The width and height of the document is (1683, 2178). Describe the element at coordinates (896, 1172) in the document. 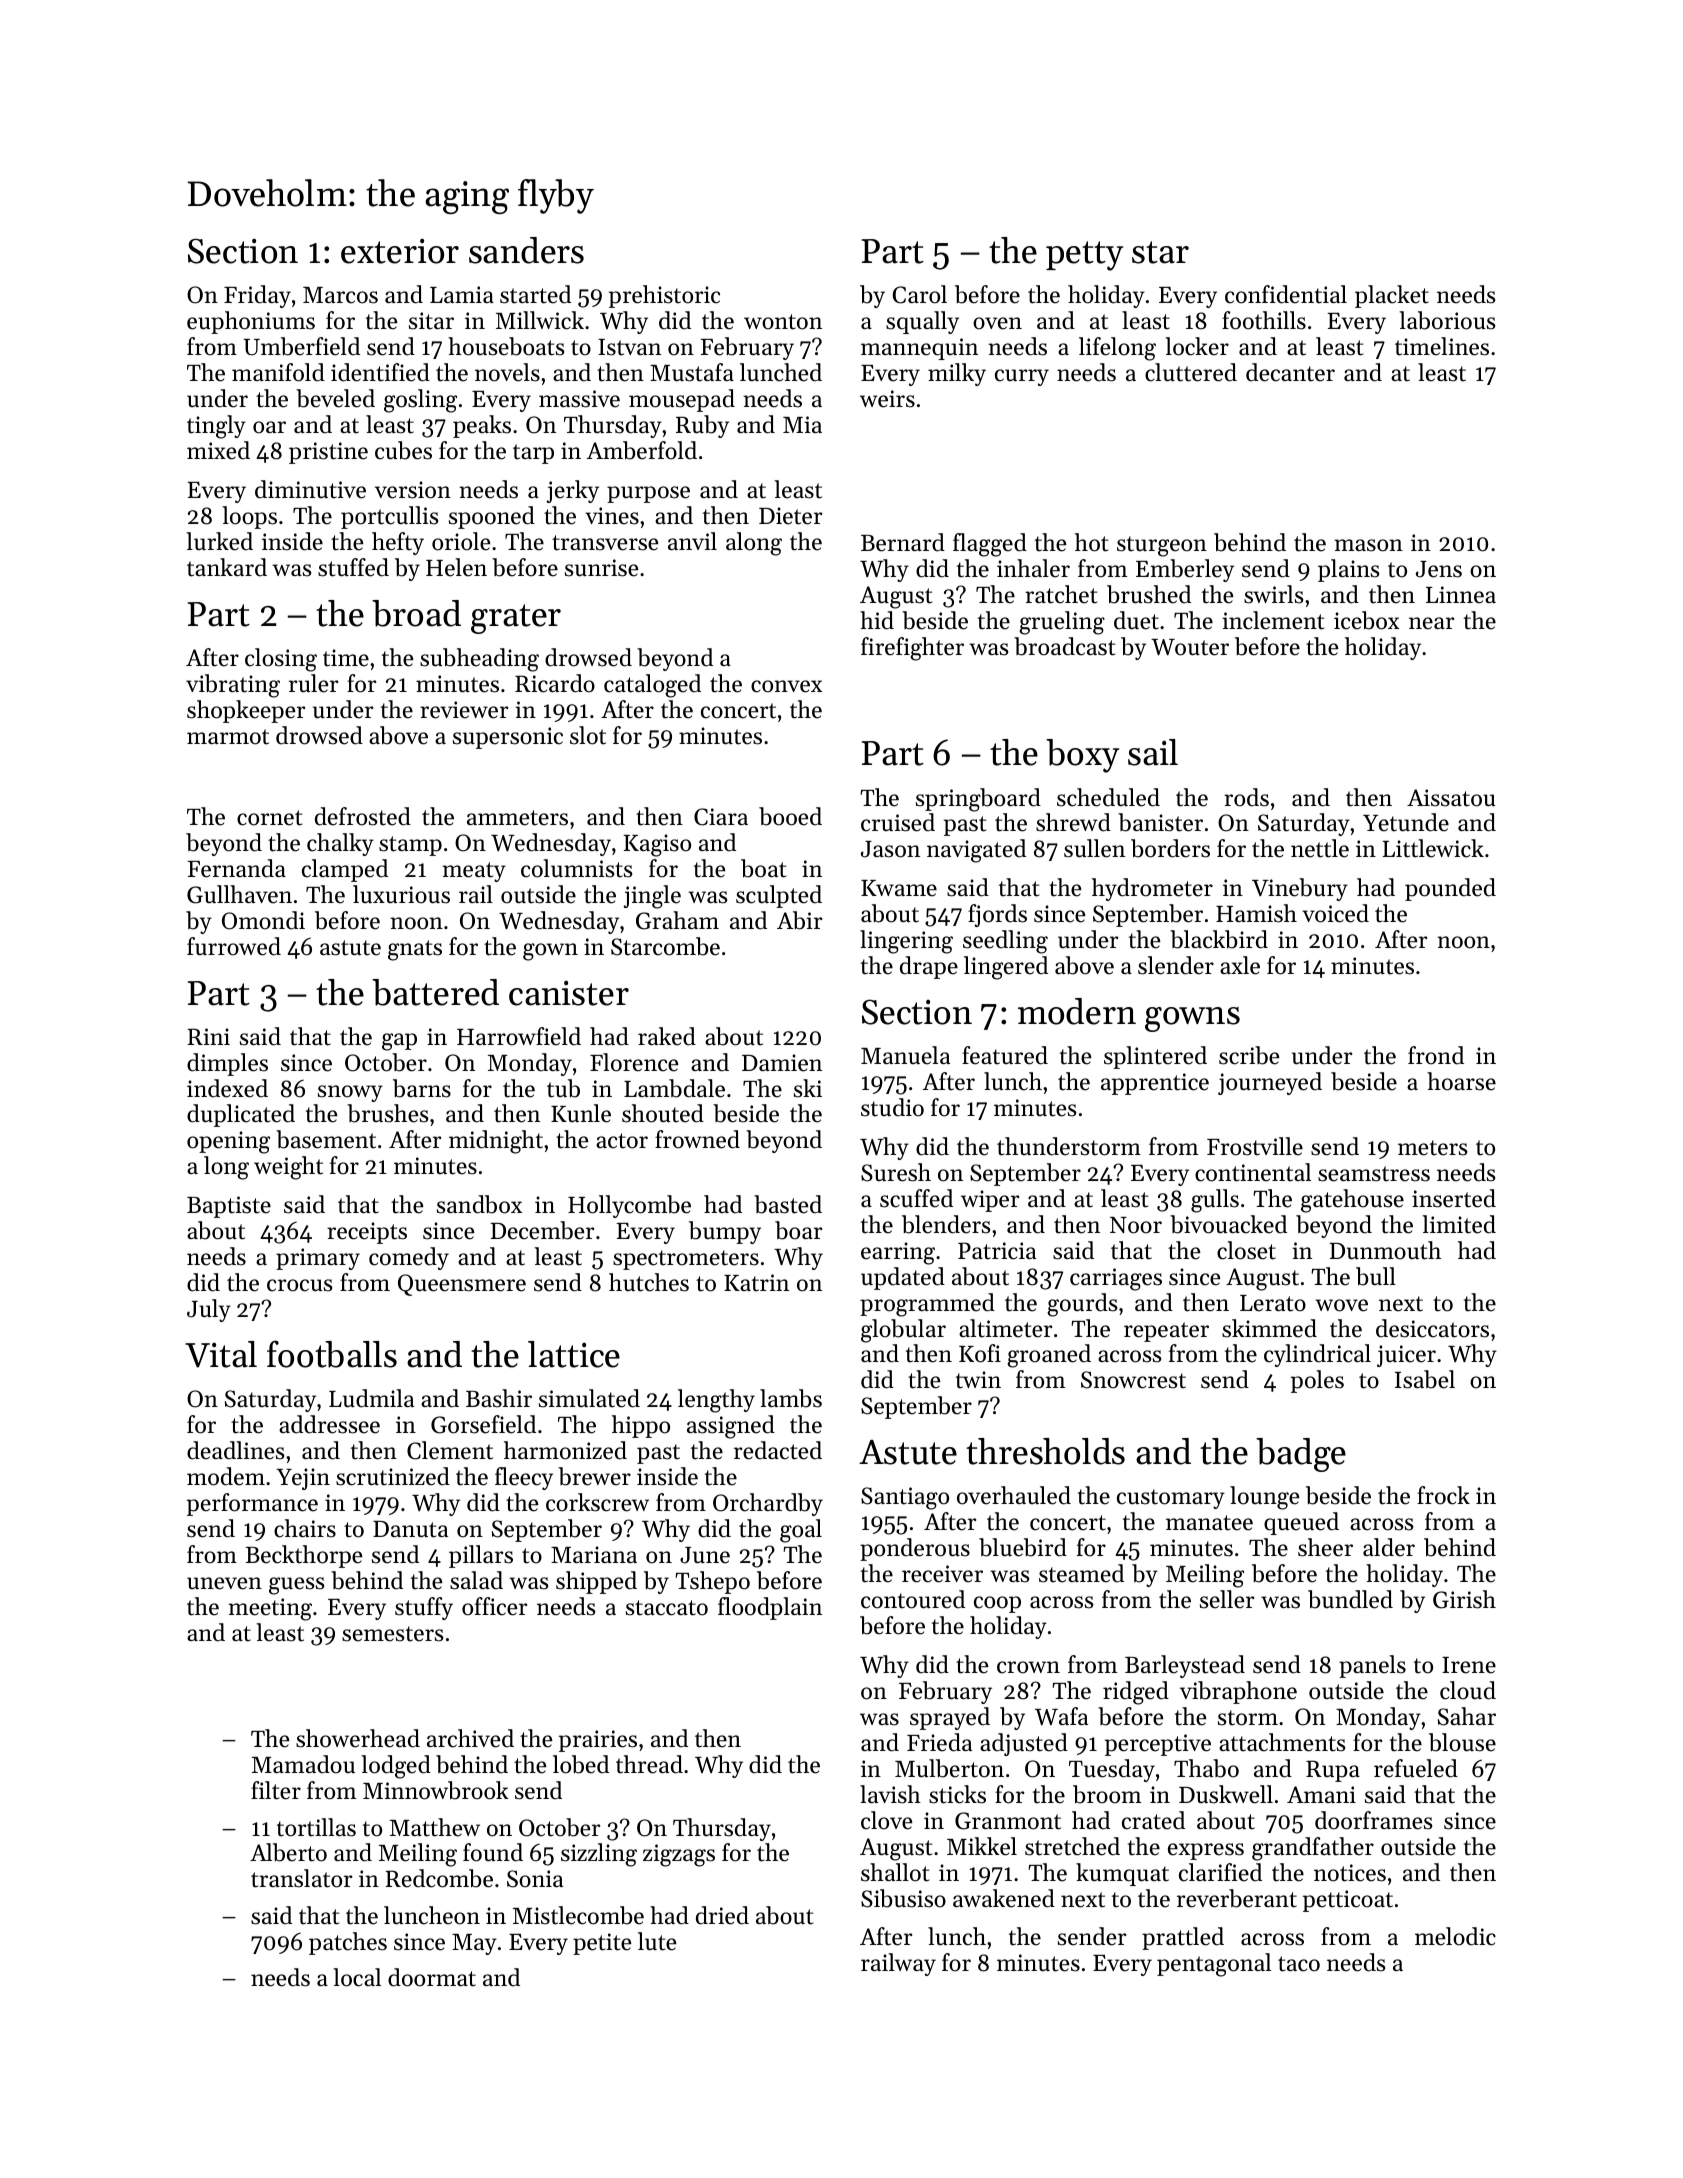

I see `Suresh` at that location.
